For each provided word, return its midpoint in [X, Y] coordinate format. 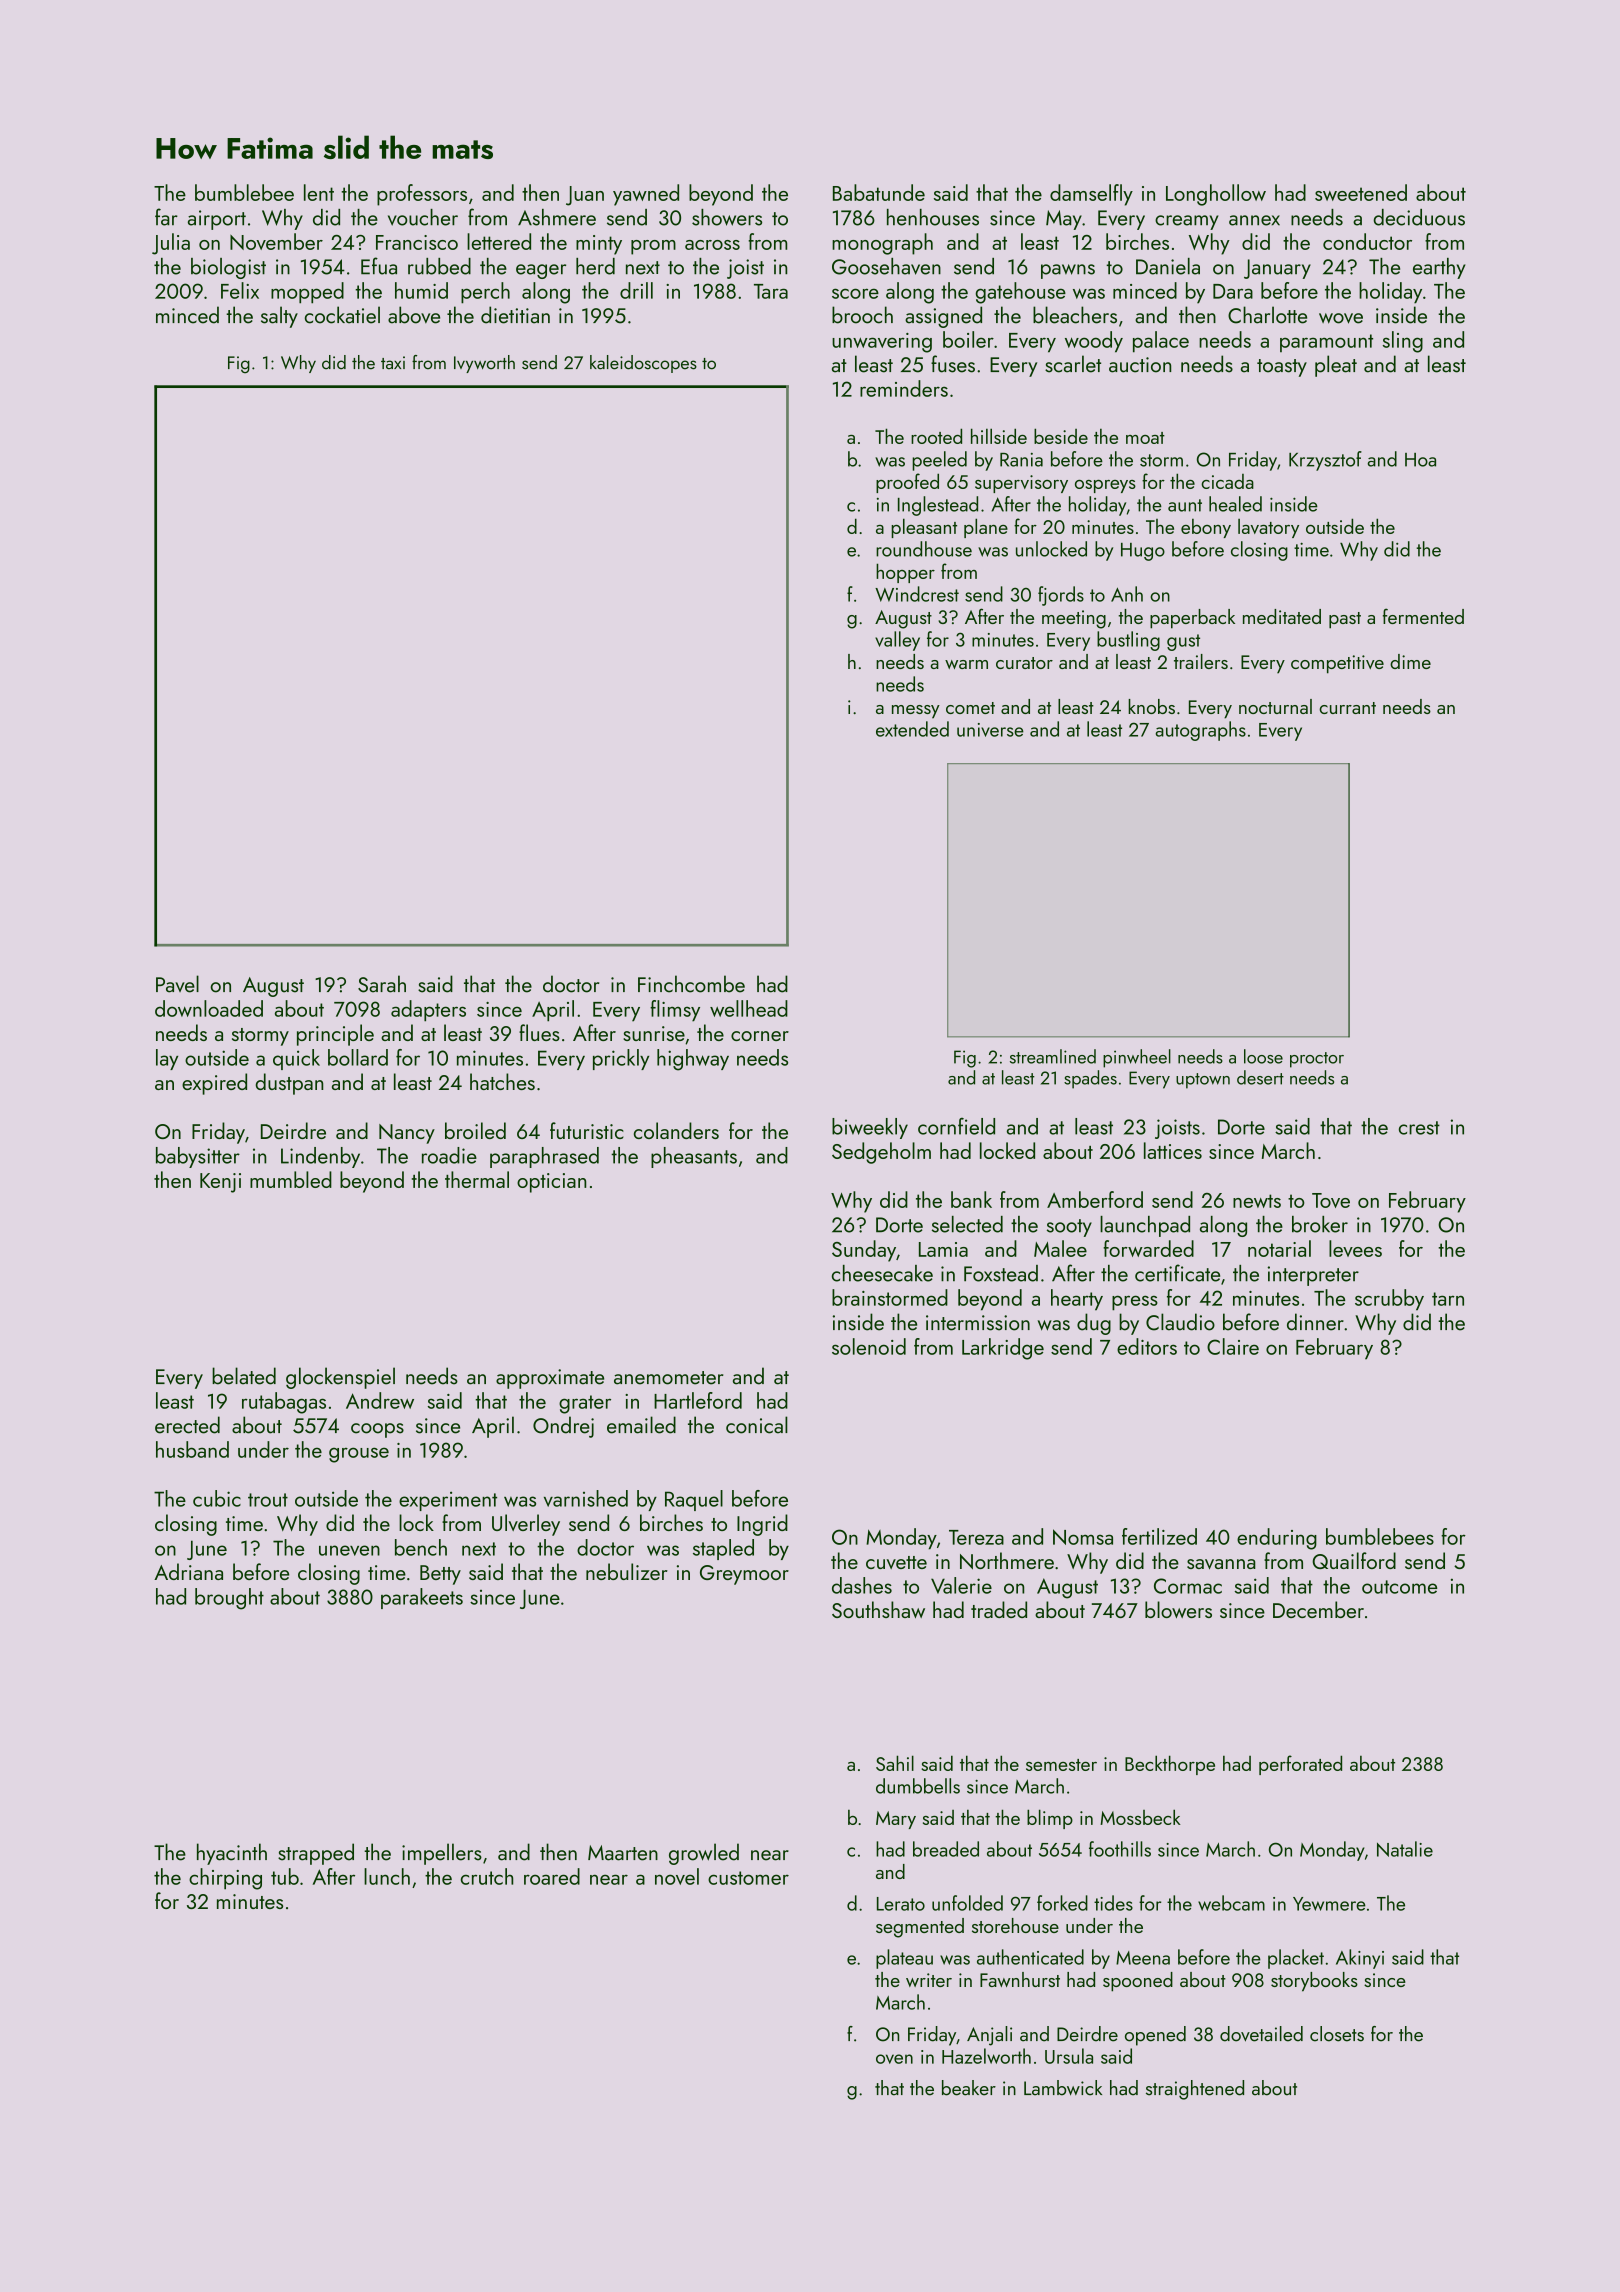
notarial [1279, 1248]
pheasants [694, 1157]
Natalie [1405, 1849]
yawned [646, 195]
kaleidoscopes [643, 364]
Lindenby [320, 1157]
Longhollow [1216, 195]
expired [214, 1084]
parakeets [422, 1598]
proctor [1317, 1060]
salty [279, 317]
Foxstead [1001, 1273]
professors [422, 195]
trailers [1201, 661]
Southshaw [878, 1609]
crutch [487, 1876]
